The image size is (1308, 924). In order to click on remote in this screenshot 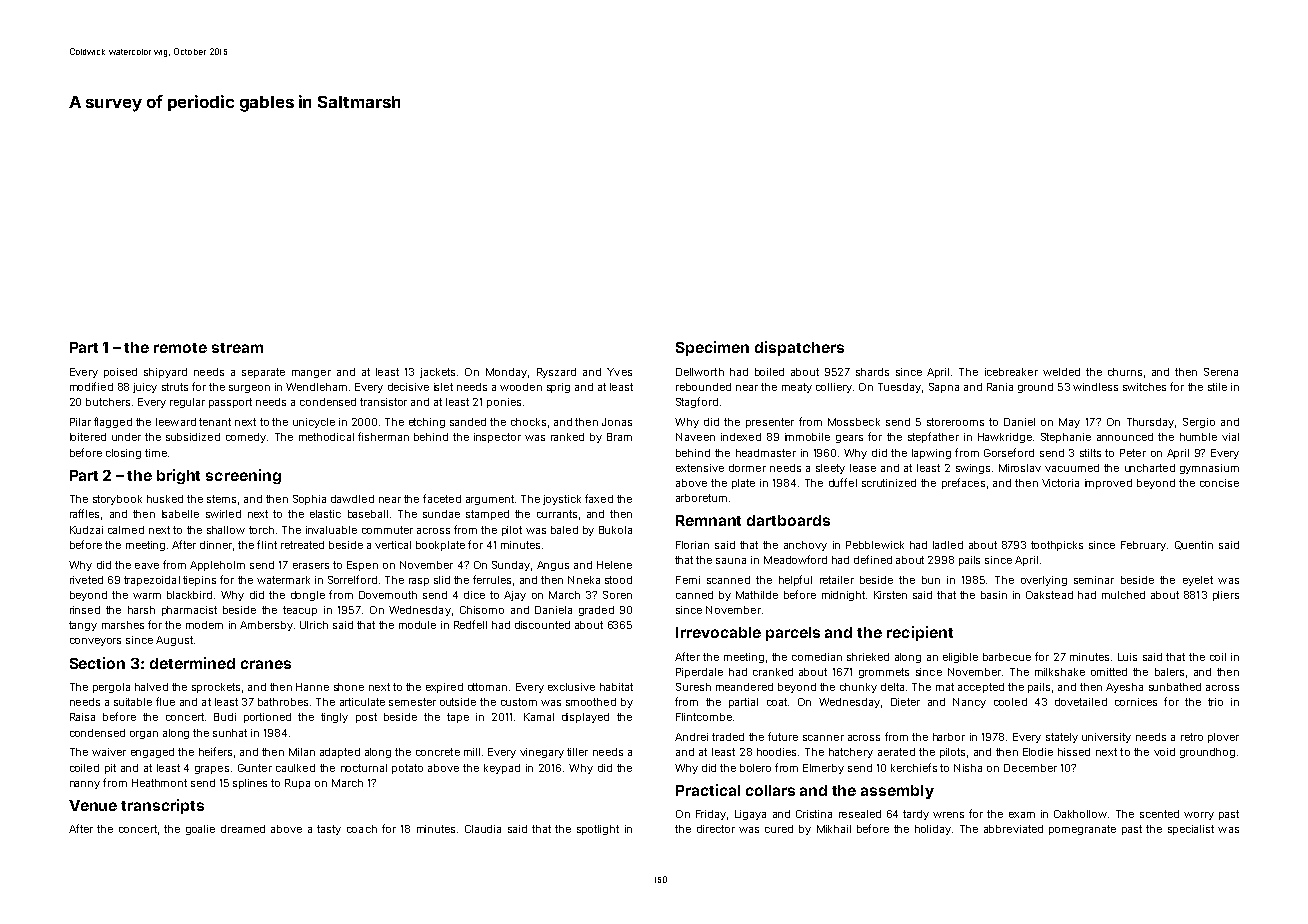, I will do `click(180, 348)`.
